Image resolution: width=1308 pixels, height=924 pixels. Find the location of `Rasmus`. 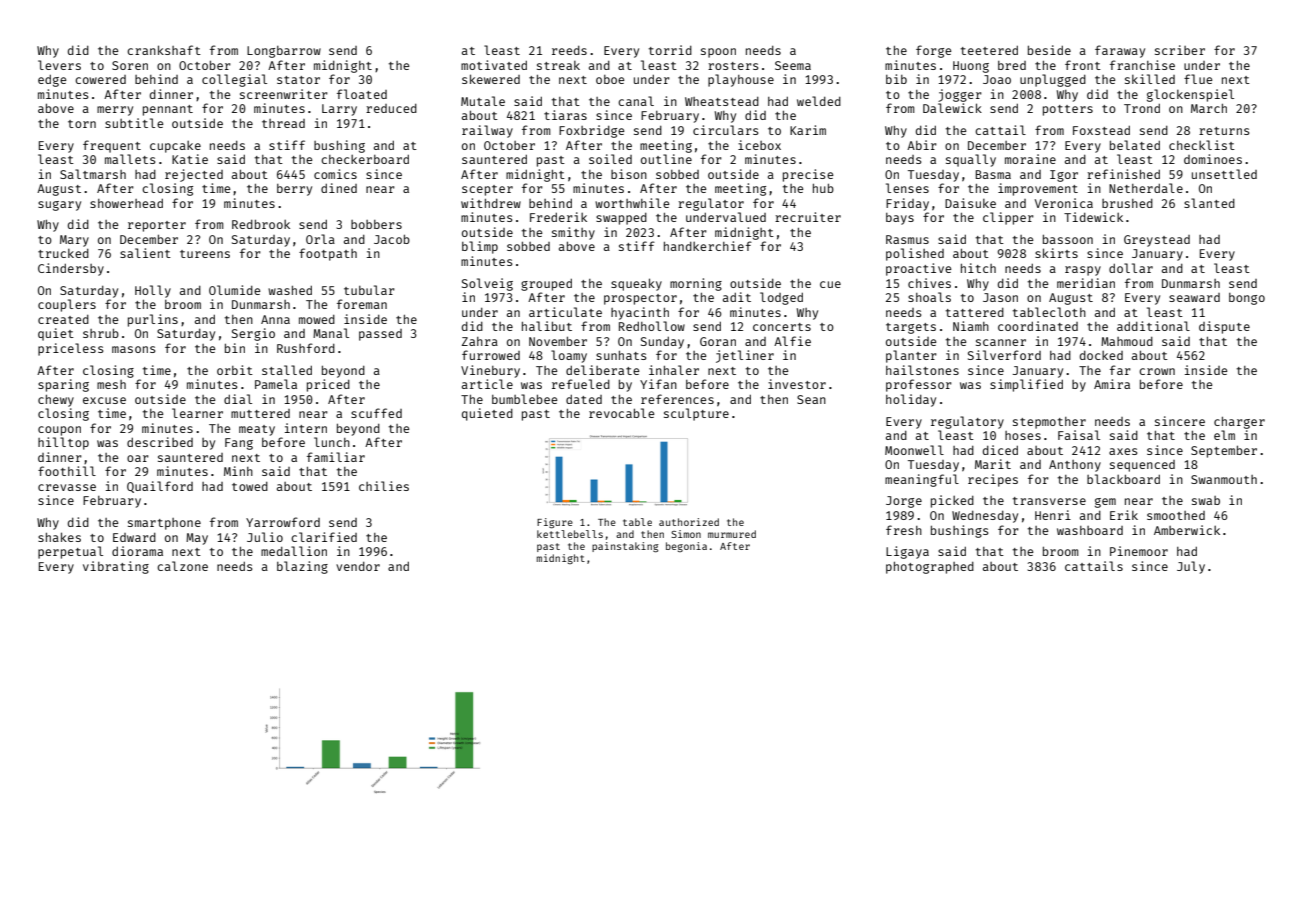

Rasmus is located at coordinates (907, 239).
